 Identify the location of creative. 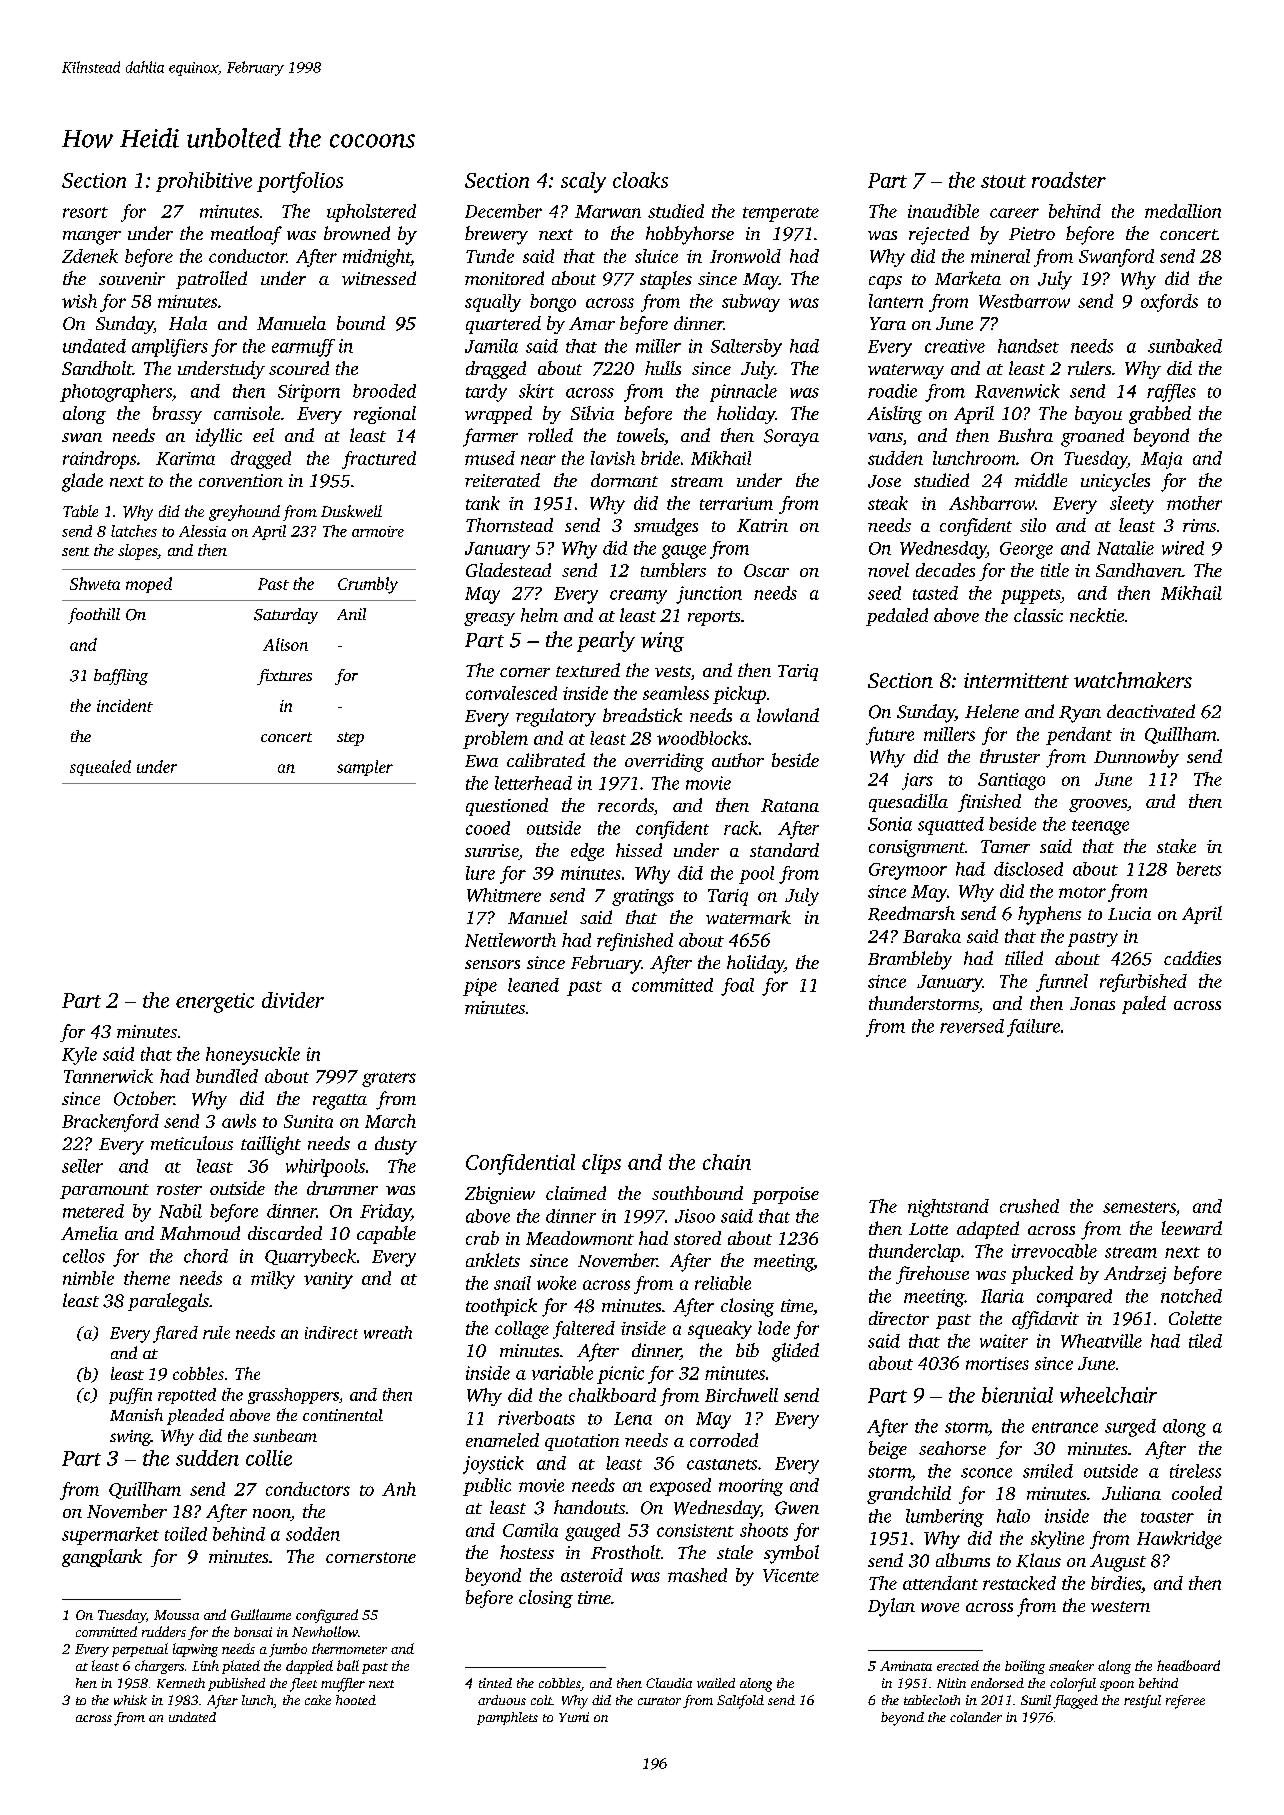
(955, 346).
